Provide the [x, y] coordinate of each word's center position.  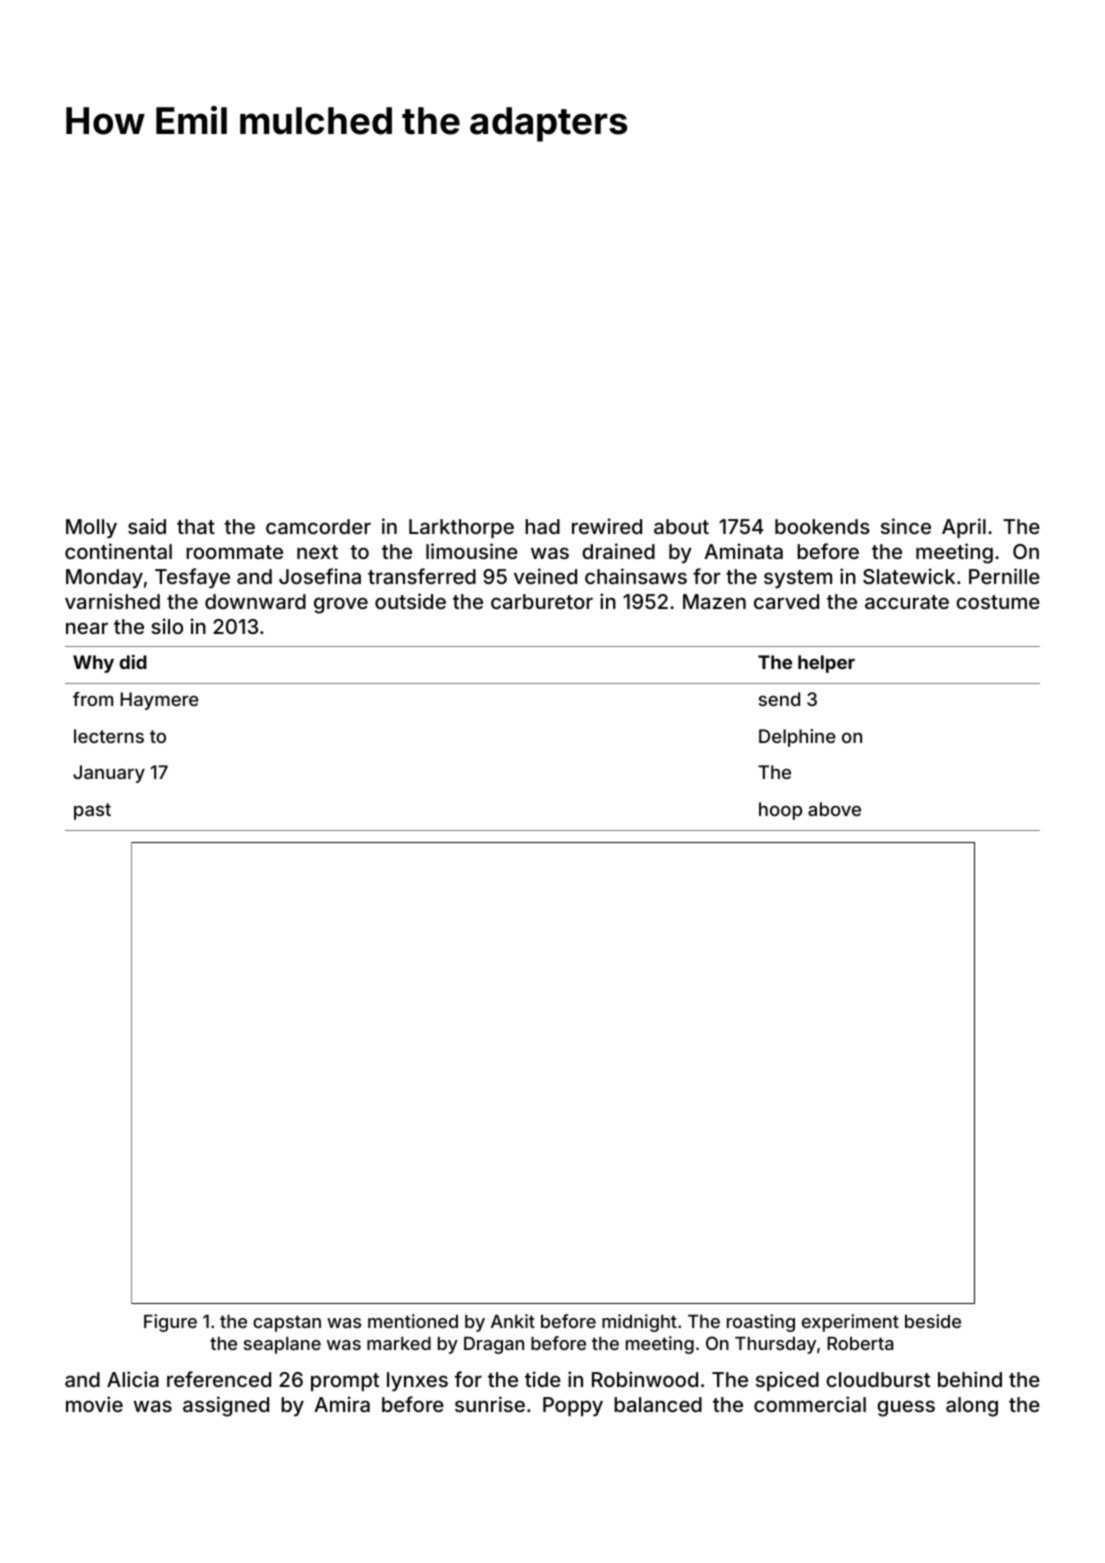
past [92, 811]
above [834, 809]
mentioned [413, 1321]
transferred [422, 576]
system [798, 579]
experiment [850, 1323]
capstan [287, 1323]
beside [933, 1321]
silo [167, 626]
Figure [170, 1323]
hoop [780, 811]
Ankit [513, 1321]
